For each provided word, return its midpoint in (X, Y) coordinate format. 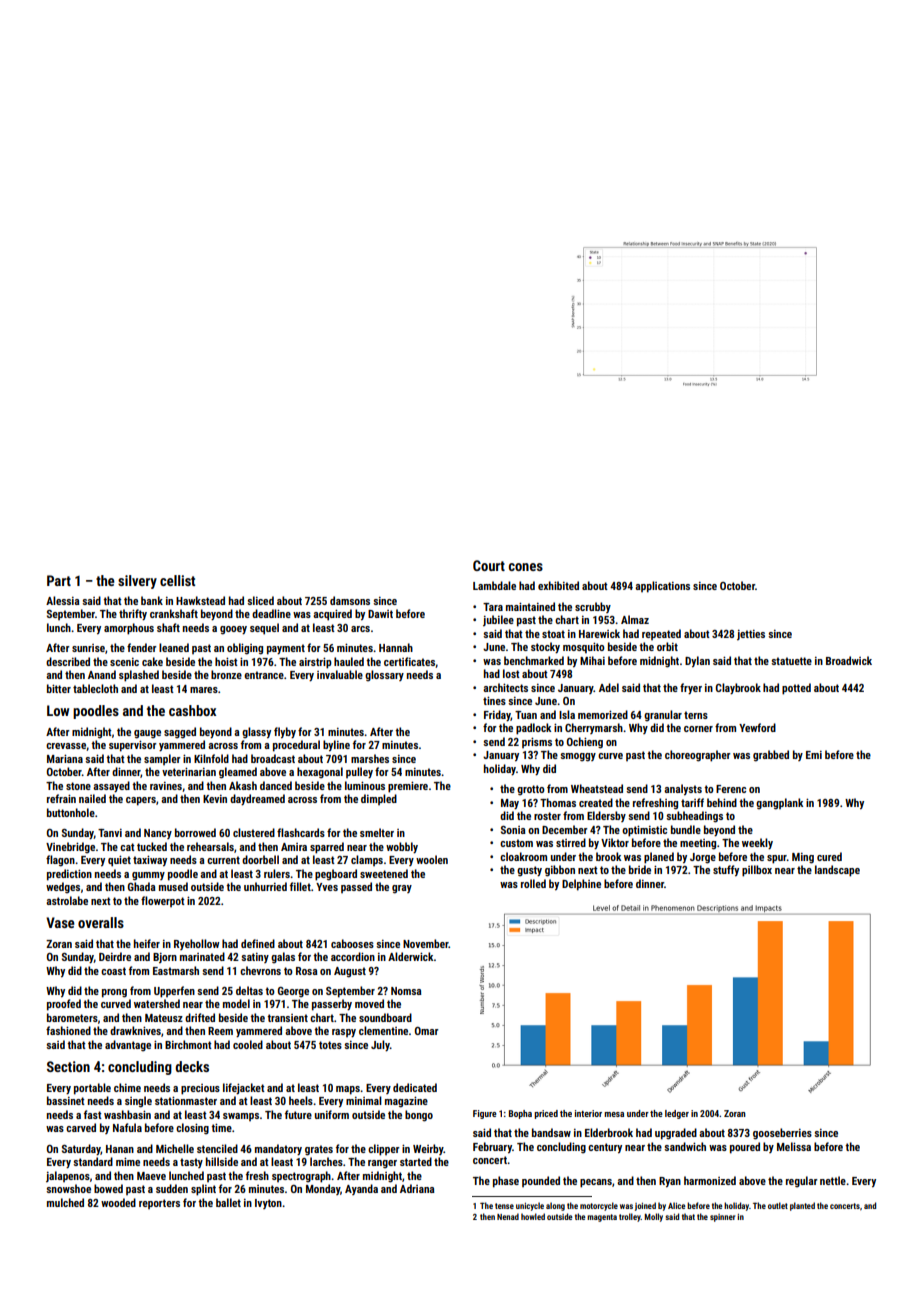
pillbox (757, 871)
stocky (545, 647)
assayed (111, 786)
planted (802, 1206)
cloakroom (523, 856)
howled (533, 1216)
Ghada (142, 886)
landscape (837, 871)
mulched (65, 1202)
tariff (692, 802)
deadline (271, 613)
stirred (571, 842)
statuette (791, 661)
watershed (157, 1003)
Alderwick (411, 956)
